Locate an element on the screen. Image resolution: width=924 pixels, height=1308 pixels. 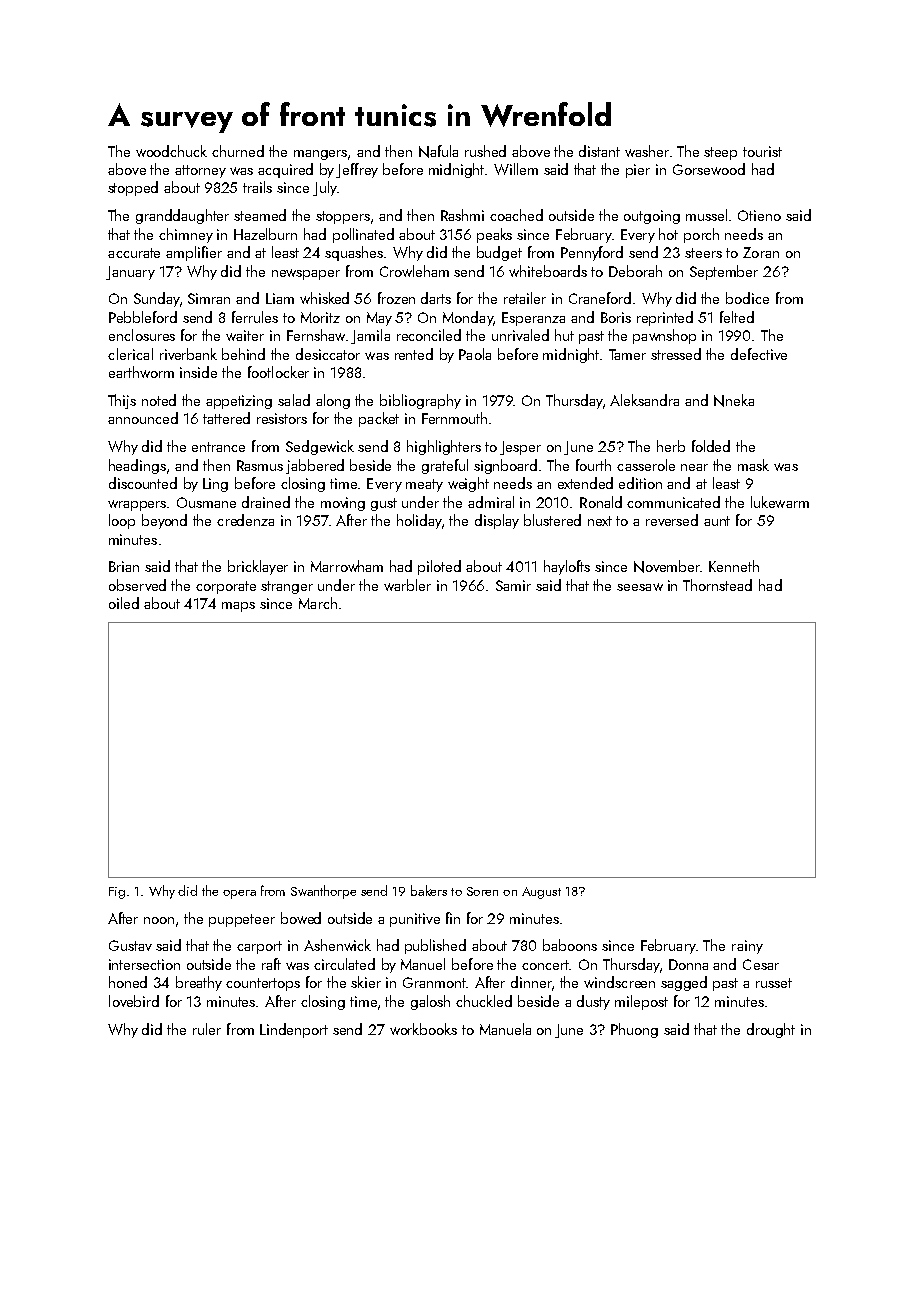
Simran is located at coordinates (209, 298).
